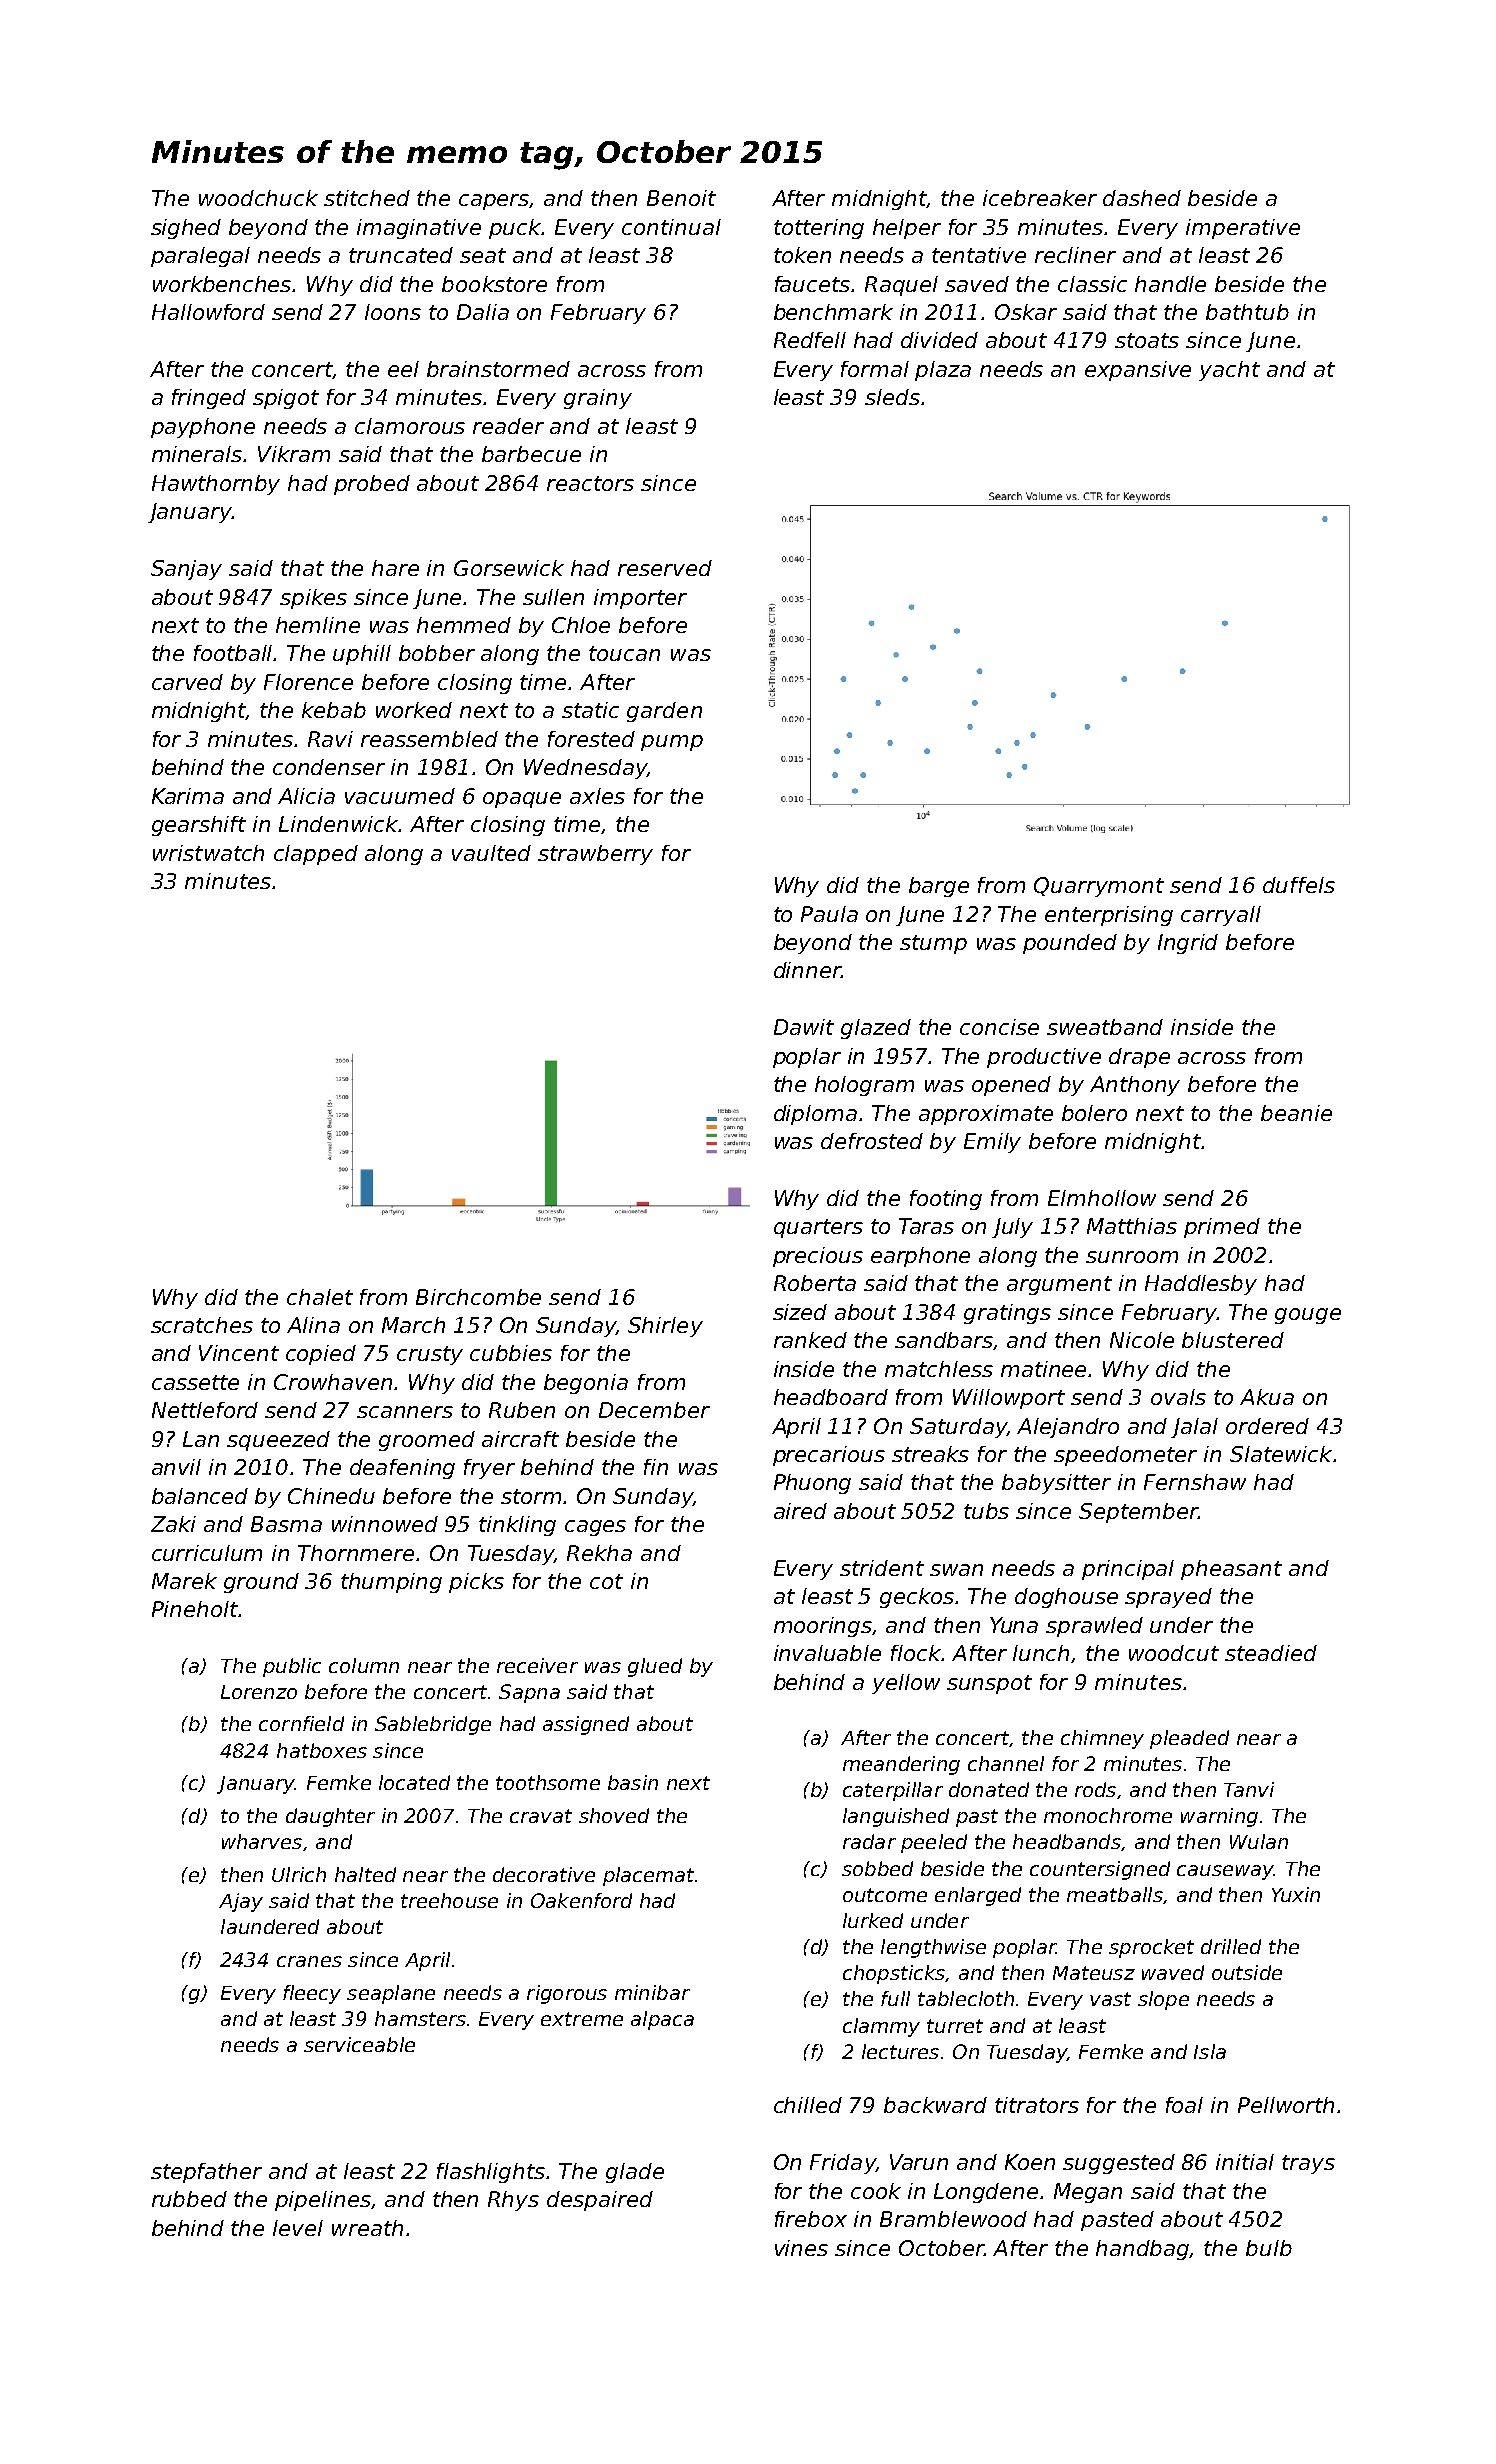 The image size is (1496, 2464). Describe the element at coordinates (1142, 198) in the image. I see `dashed` at that location.
